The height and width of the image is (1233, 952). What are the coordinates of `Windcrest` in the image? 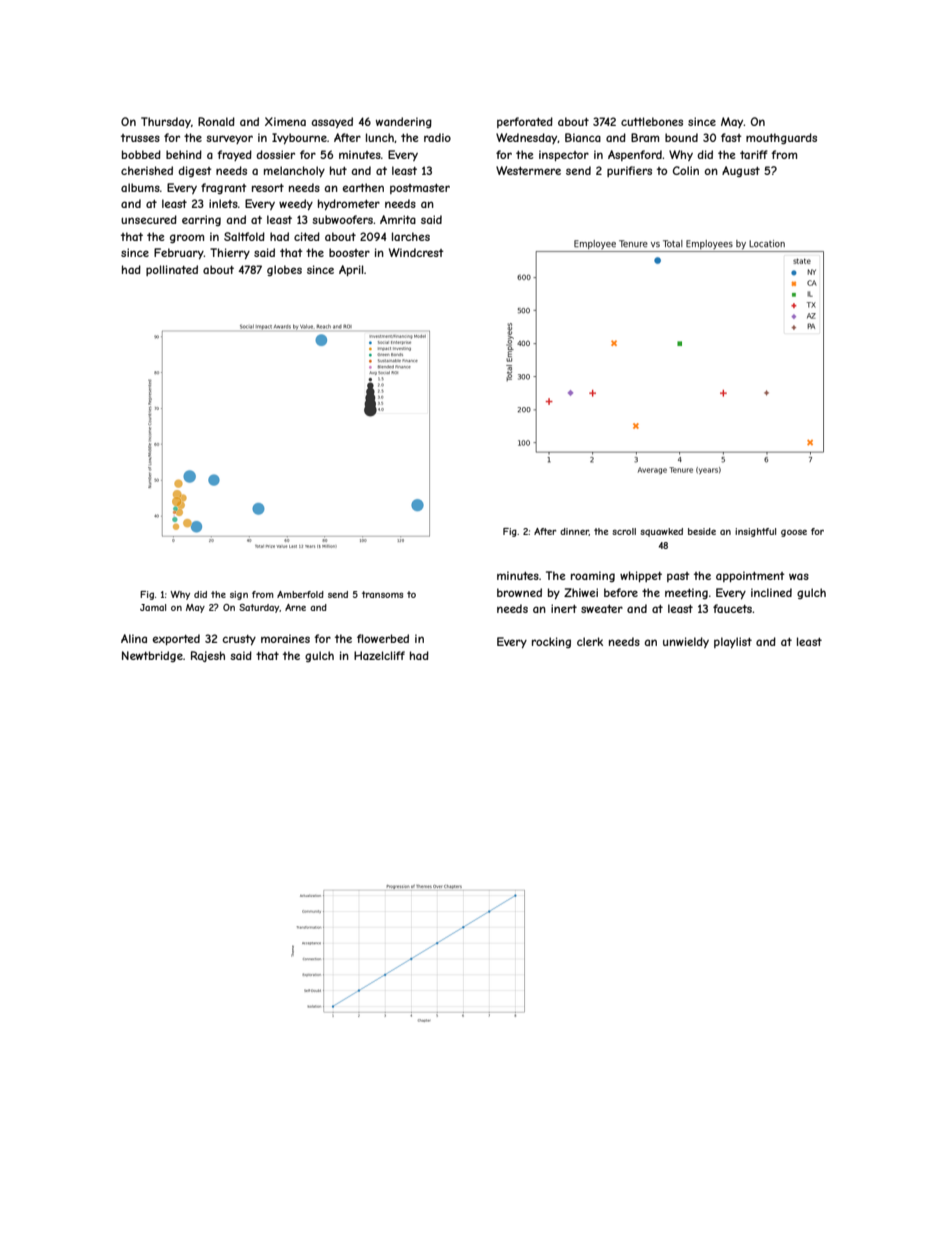 It's located at (416, 252).
